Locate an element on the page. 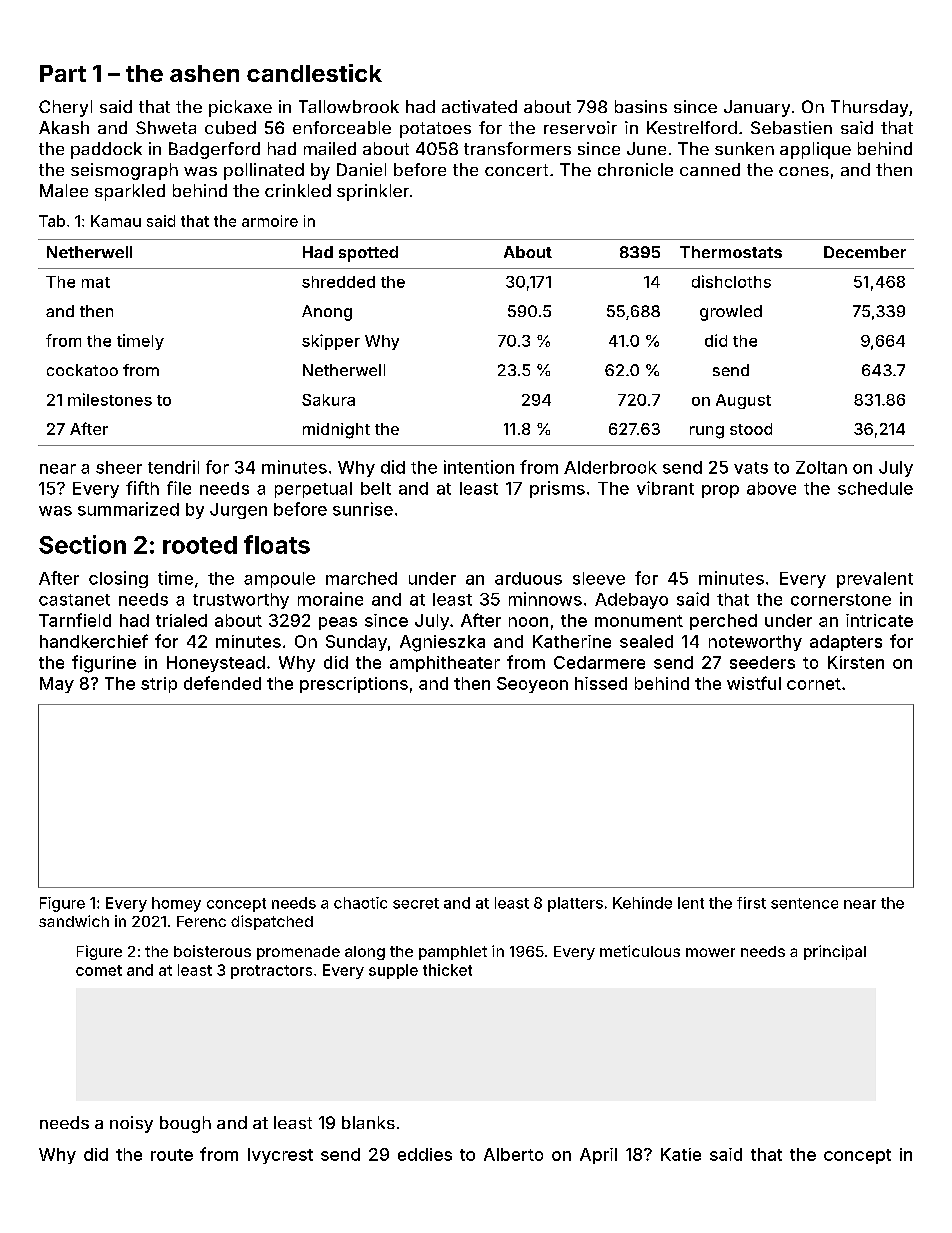 This image has width=952, height=1233. April is located at coordinates (598, 1156).
